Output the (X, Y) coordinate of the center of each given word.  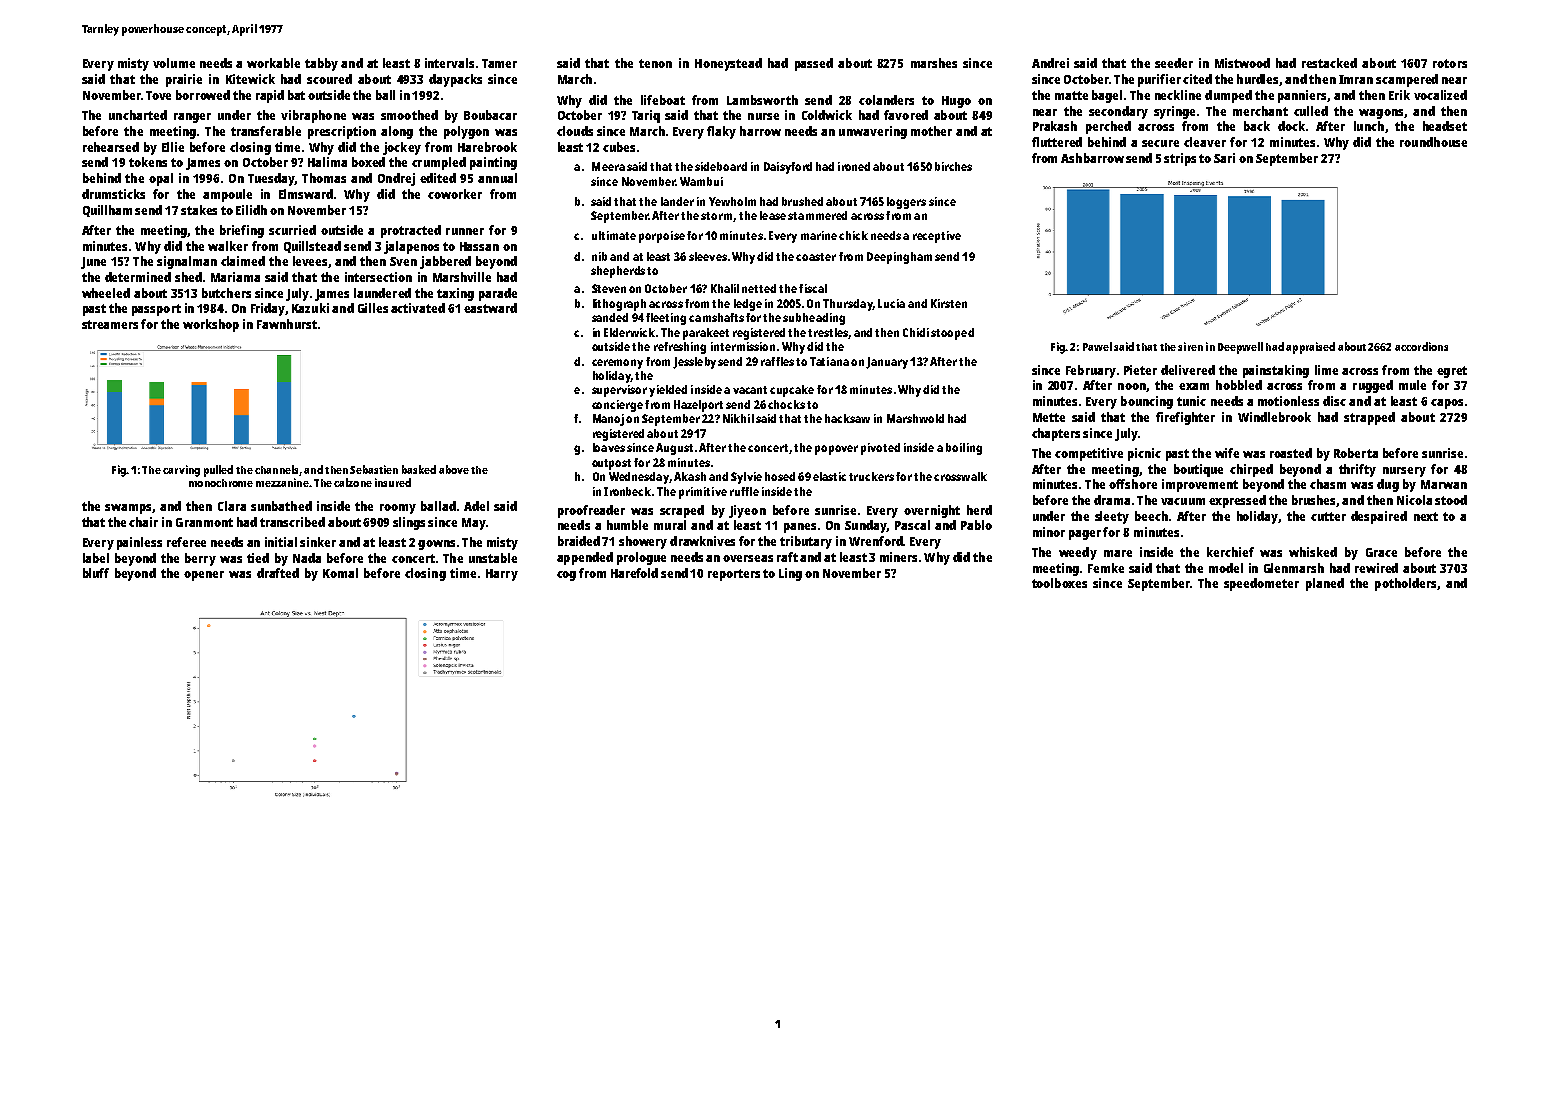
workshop (211, 325)
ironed (854, 166)
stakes (199, 210)
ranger (192, 118)
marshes (934, 63)
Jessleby (694, 363)
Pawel (1097, 346)
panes (800, 528)
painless (139, 543)
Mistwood (1242, 63)
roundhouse (1433, 142)
